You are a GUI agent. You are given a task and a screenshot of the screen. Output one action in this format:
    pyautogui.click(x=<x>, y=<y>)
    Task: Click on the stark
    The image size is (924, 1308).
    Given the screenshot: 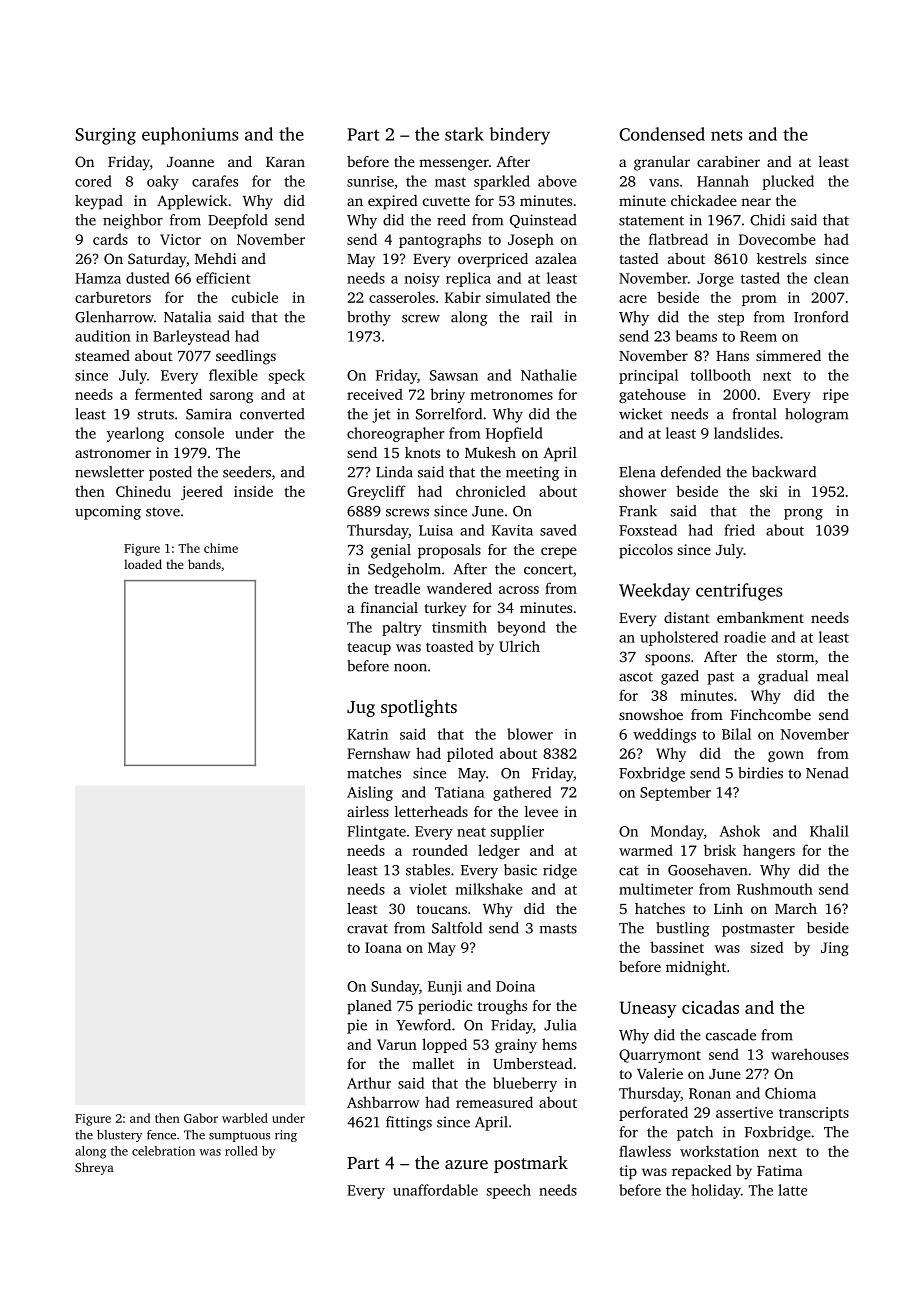 What is the action you would take?
    pyautogui.click(x=464, y=134)
